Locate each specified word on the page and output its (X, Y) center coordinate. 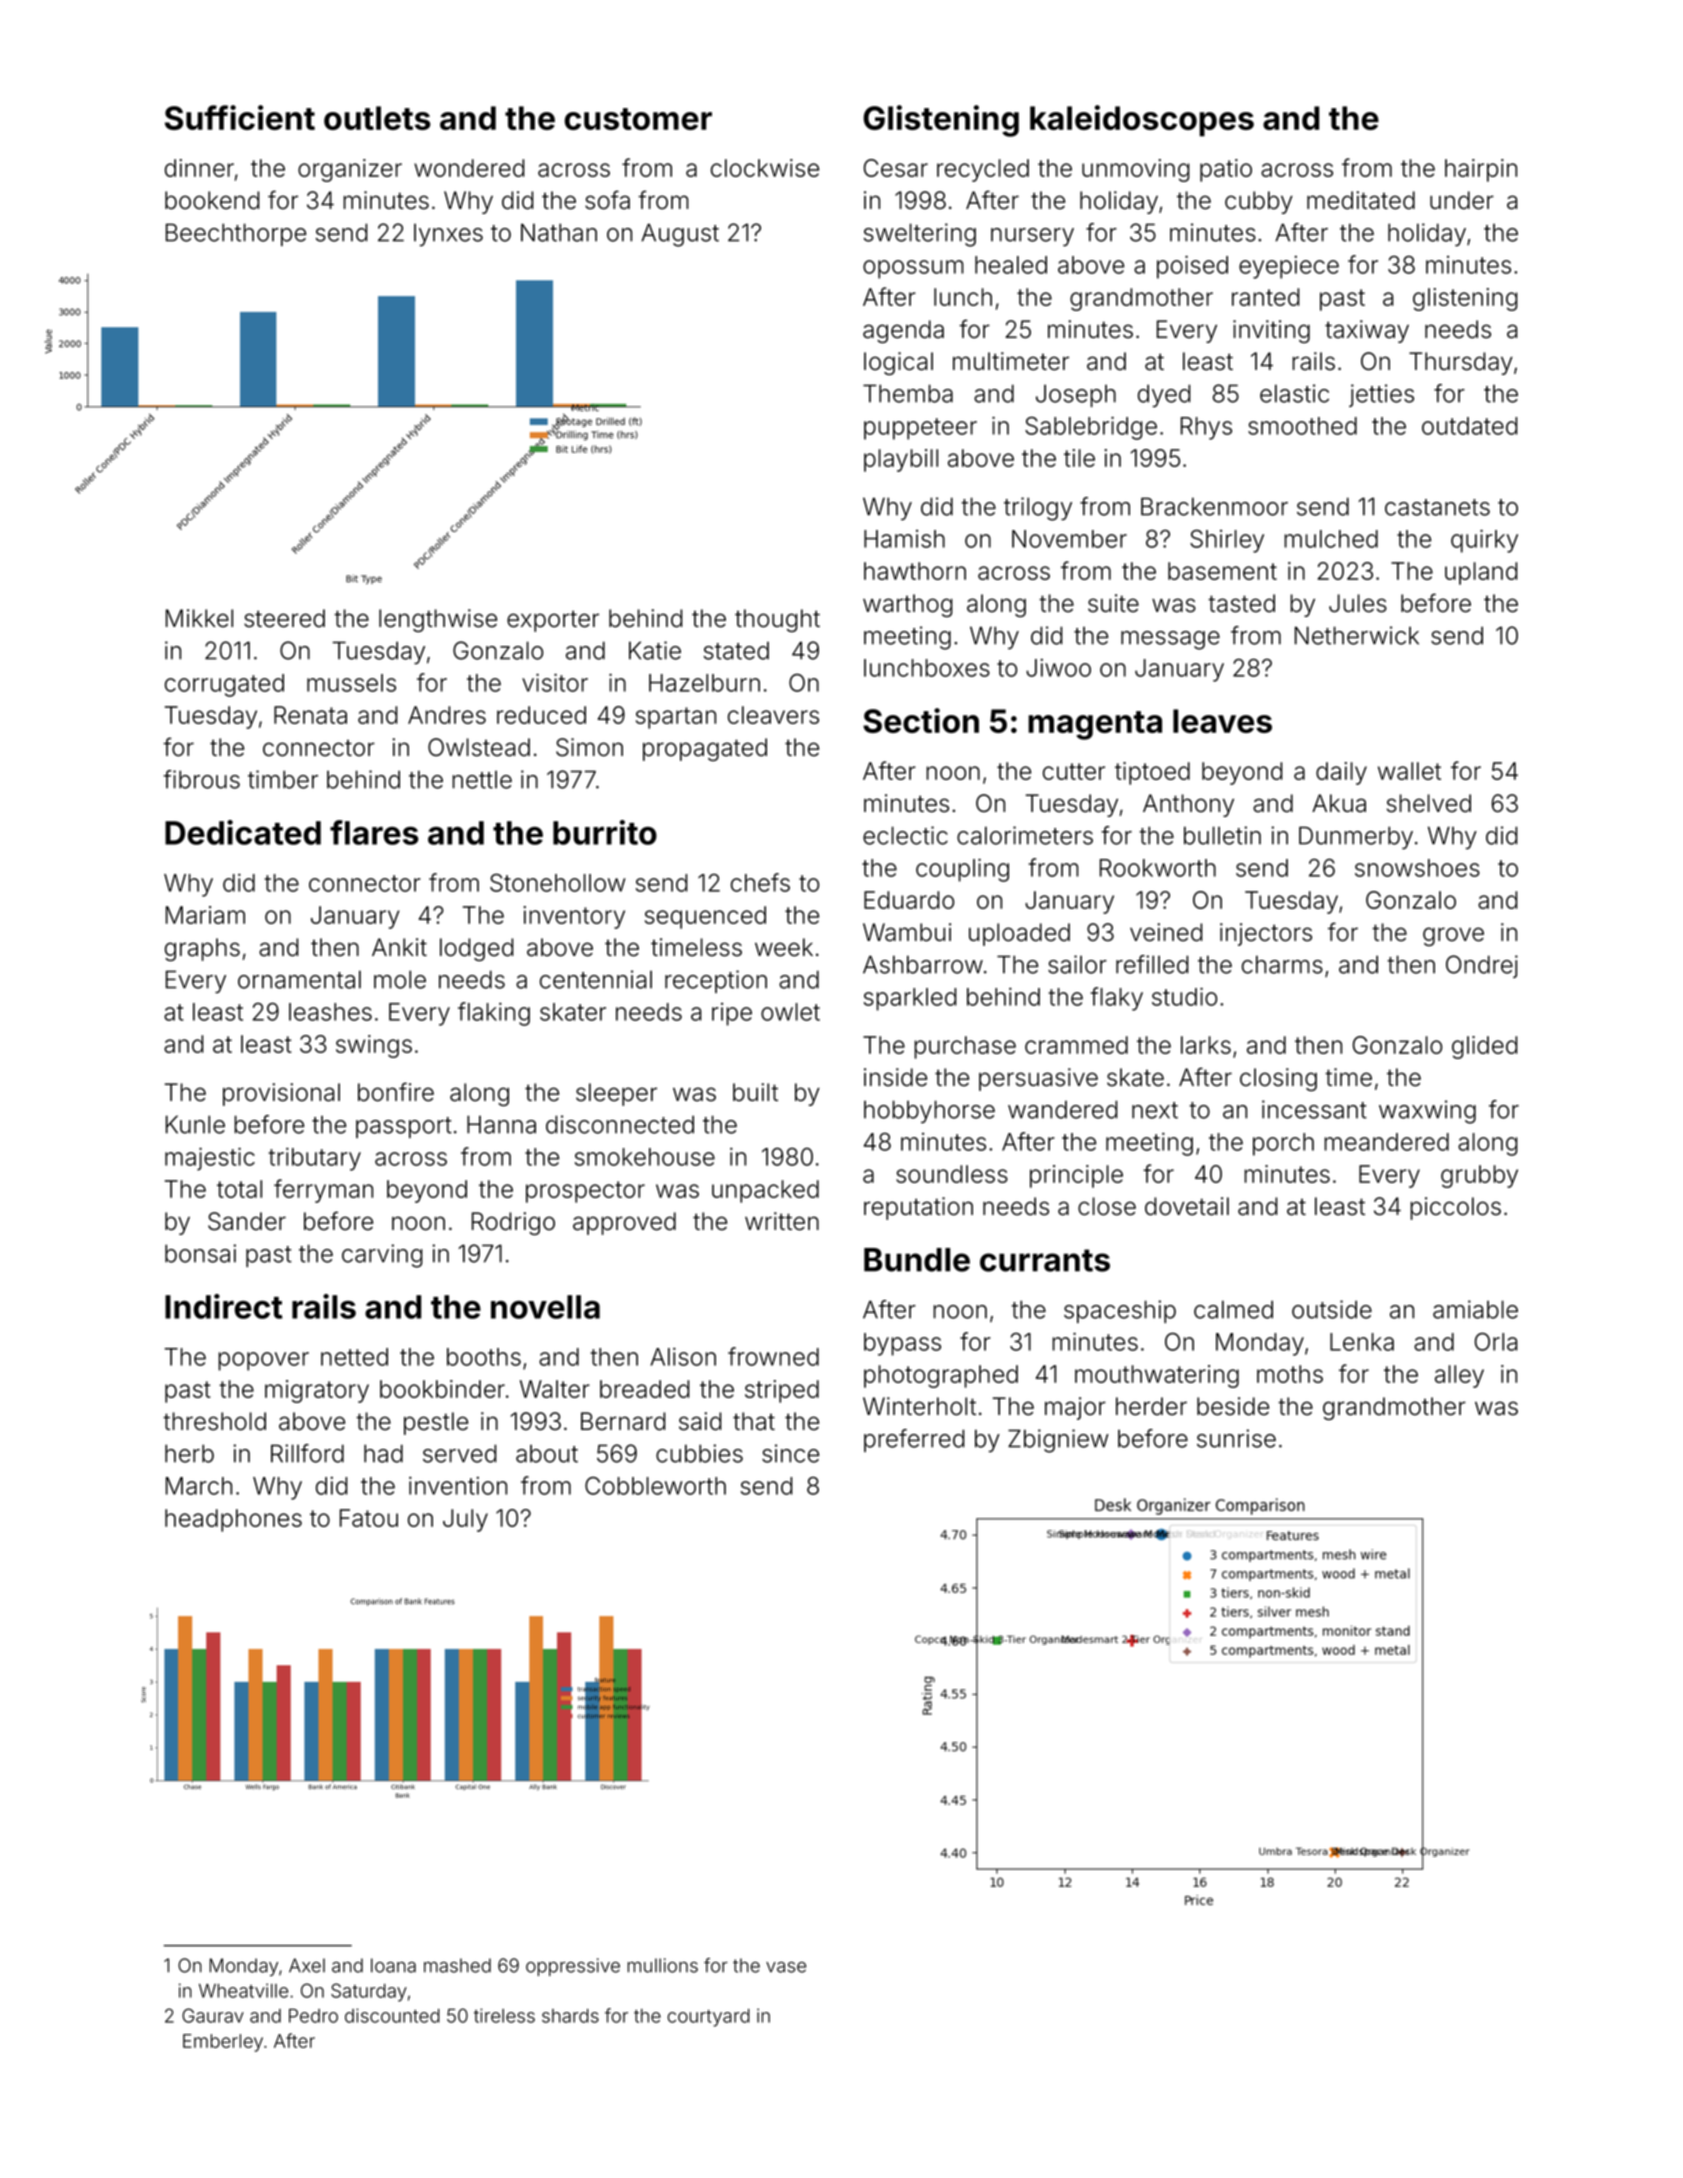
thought (777, 620)
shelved (1429, 803)
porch (1283, 1144)
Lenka (1362, 1342)
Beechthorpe (236, 234)
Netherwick (1357, 635)
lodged (476, 949)
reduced (541, 715)
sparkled (910, 999)
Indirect (224, 1306)
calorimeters (1025, 835)
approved (624, 1223)
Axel (307, 1965)
